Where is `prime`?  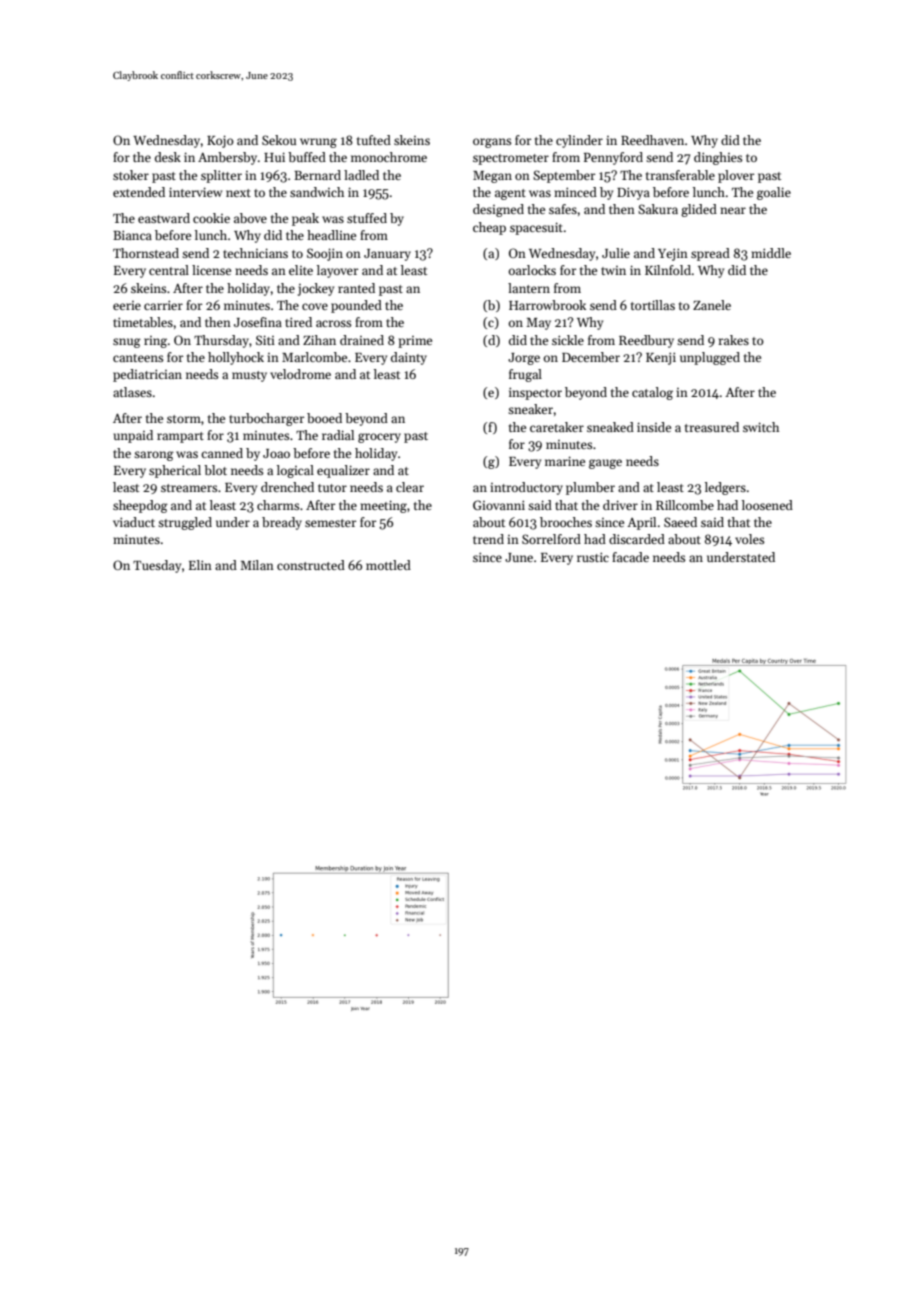 prime is located at coordinates (415, 342).
